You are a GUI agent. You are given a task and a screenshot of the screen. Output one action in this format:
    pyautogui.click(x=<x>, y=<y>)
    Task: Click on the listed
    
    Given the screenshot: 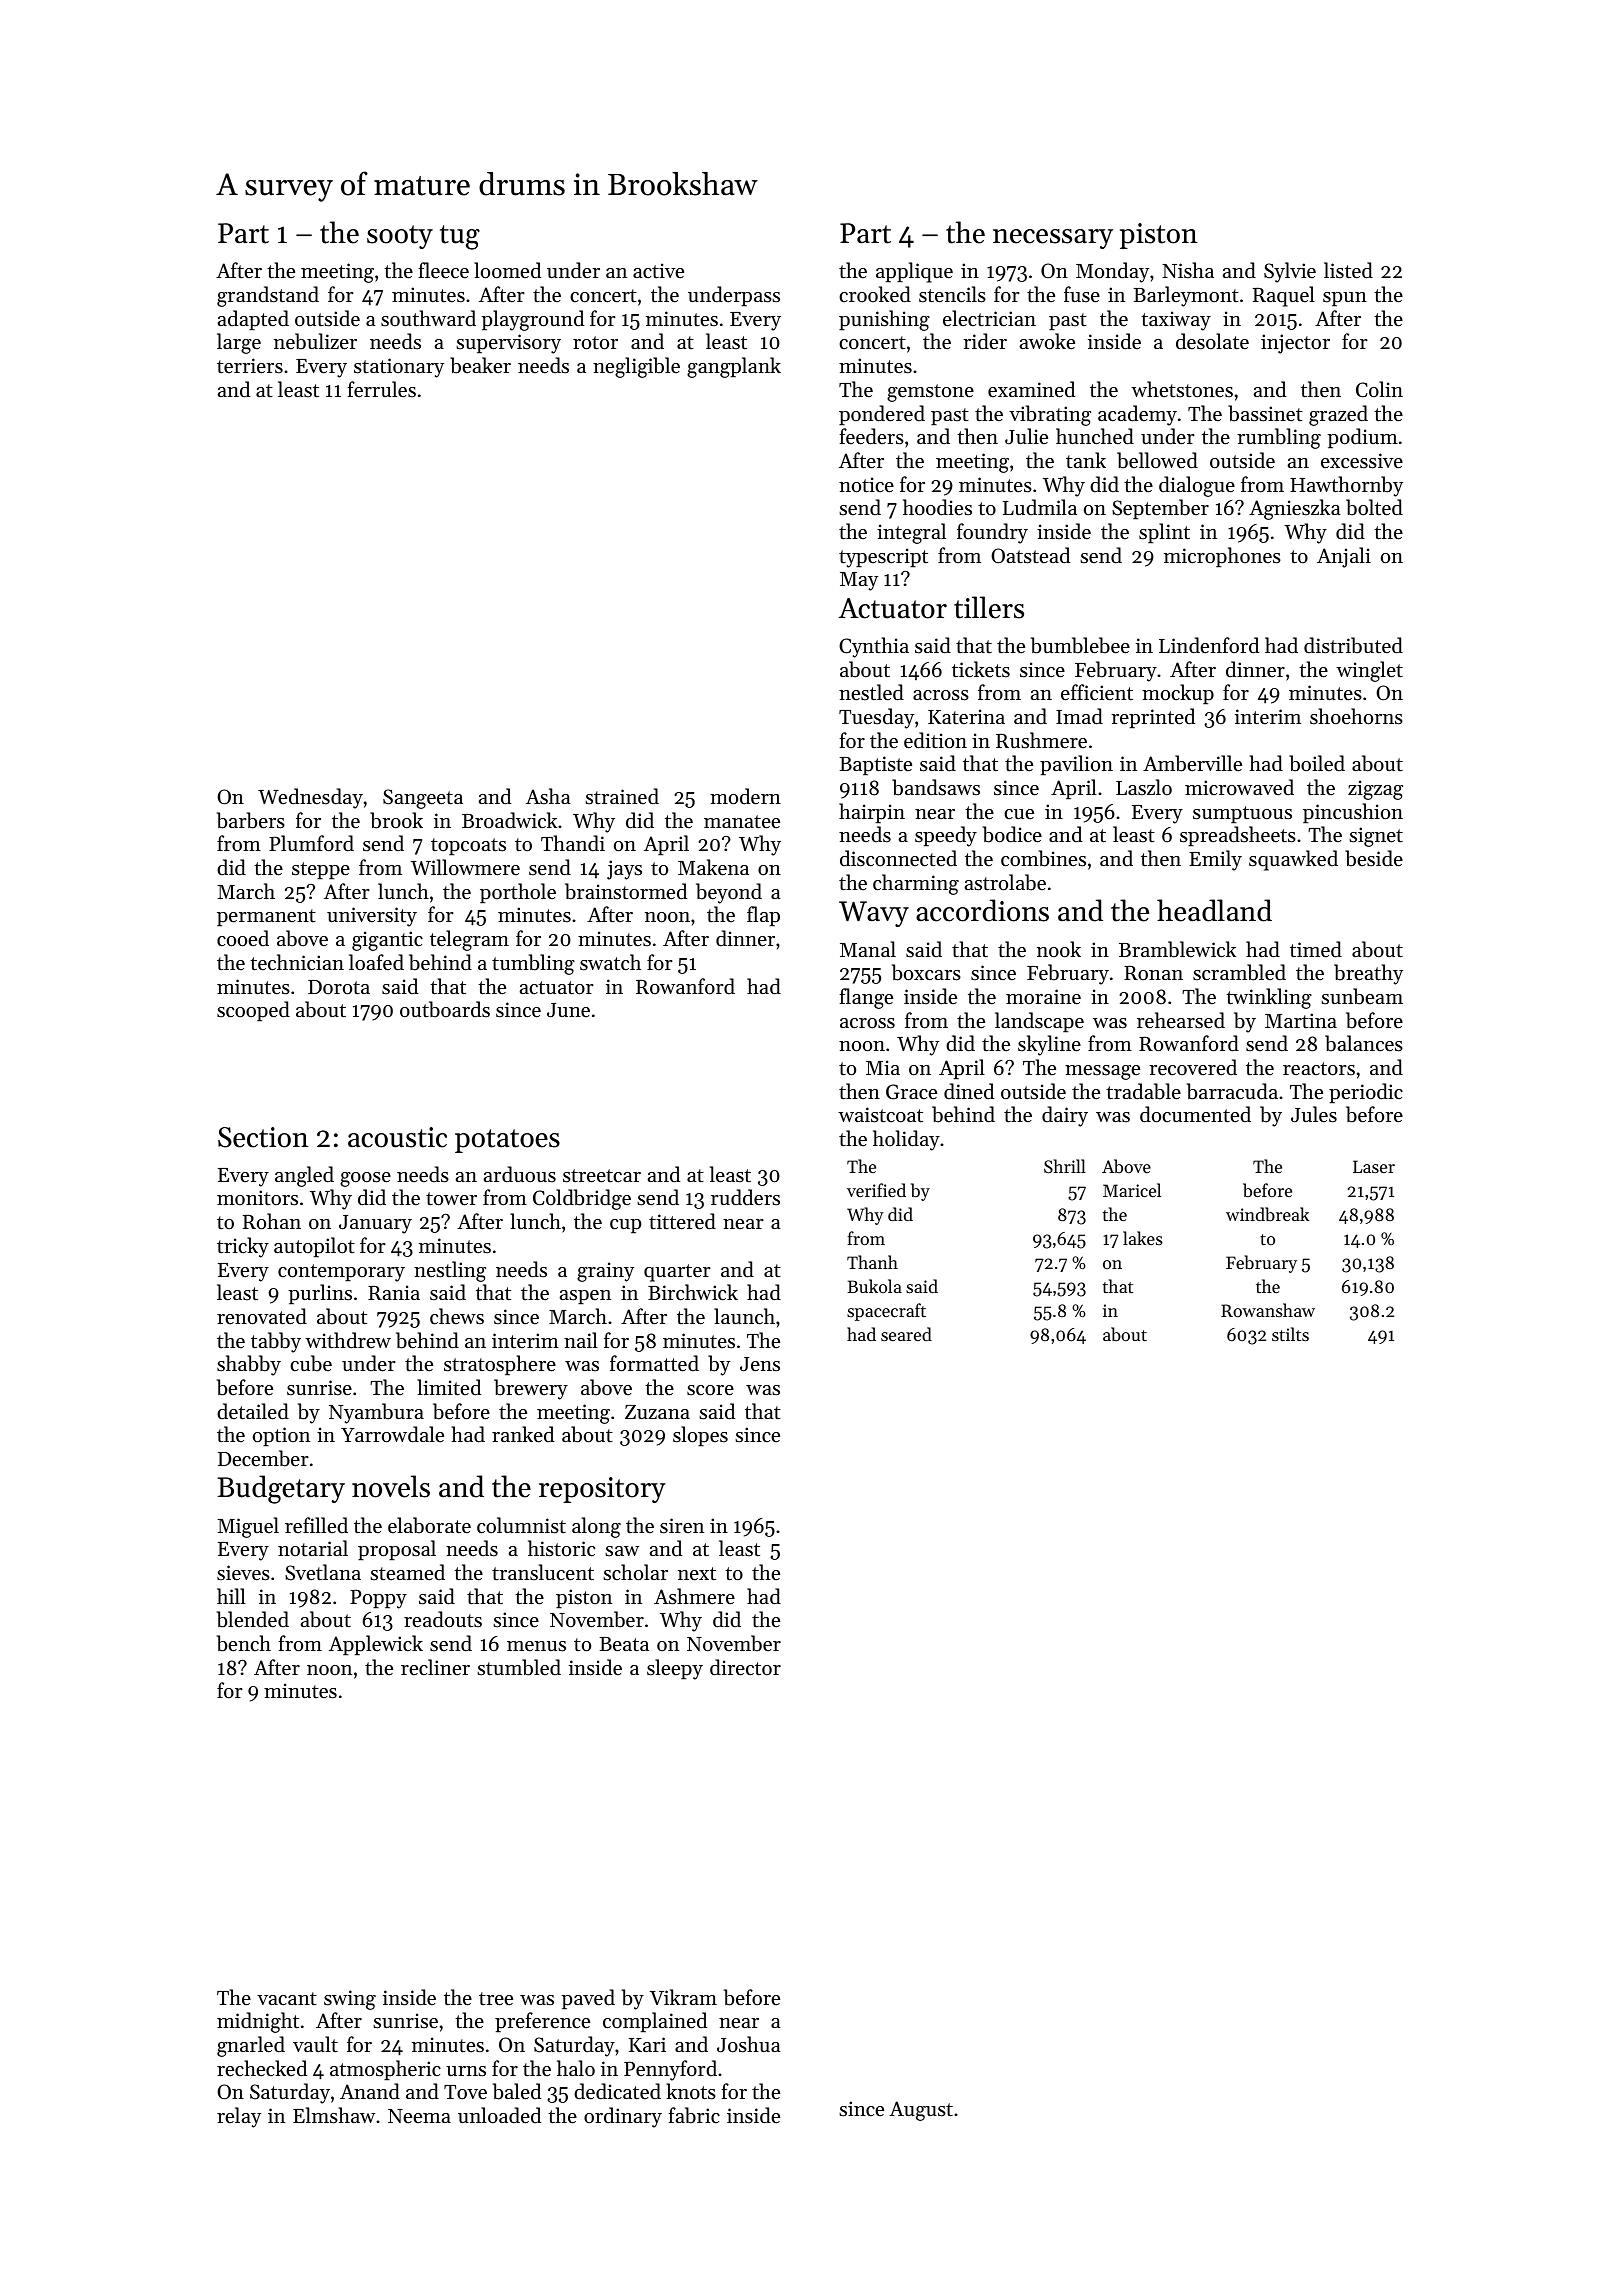 What is the action you would take?
    pyautogui.click(x=1348, y=270)
